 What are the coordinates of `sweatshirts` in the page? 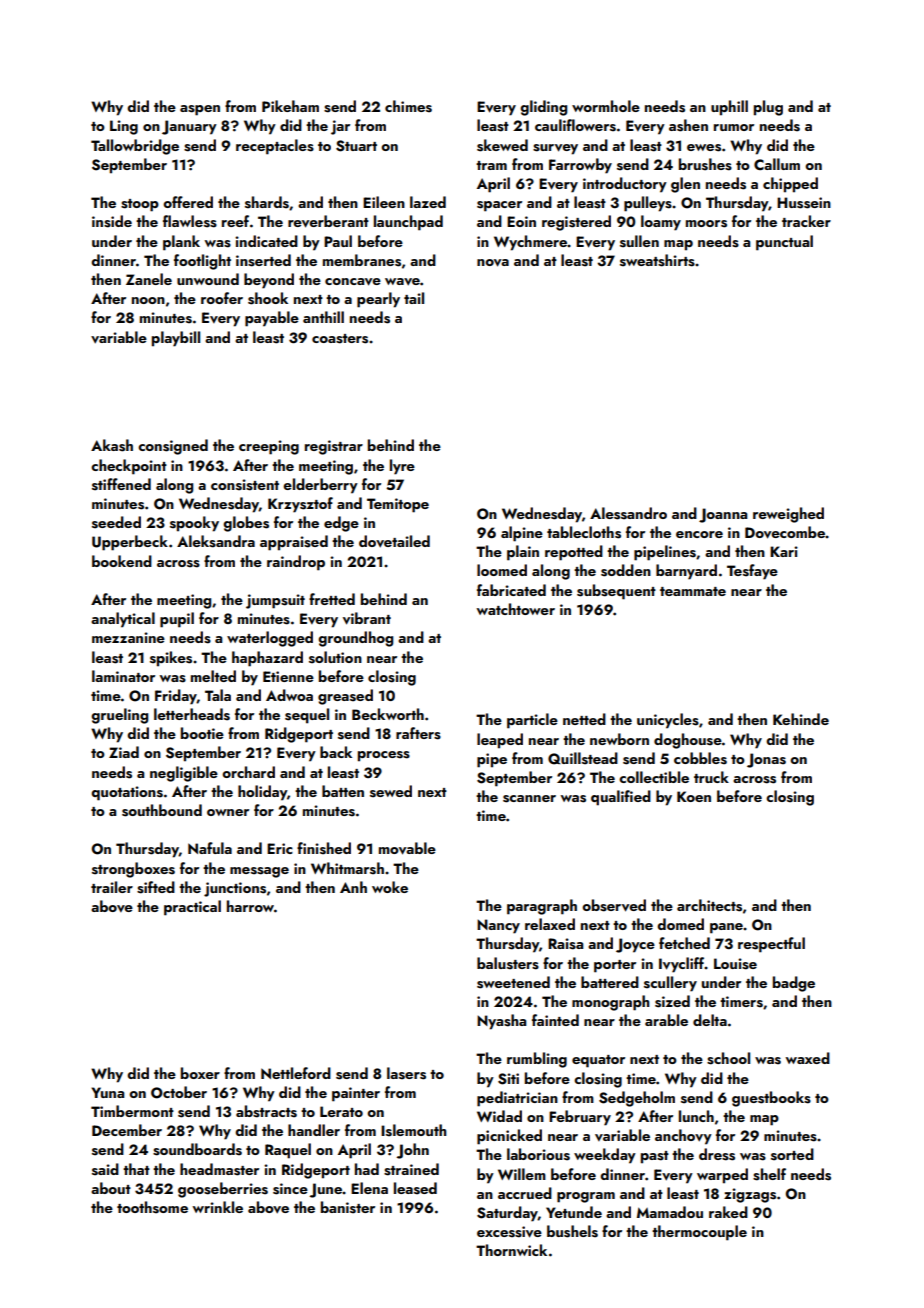 It's located at (657, 260).
